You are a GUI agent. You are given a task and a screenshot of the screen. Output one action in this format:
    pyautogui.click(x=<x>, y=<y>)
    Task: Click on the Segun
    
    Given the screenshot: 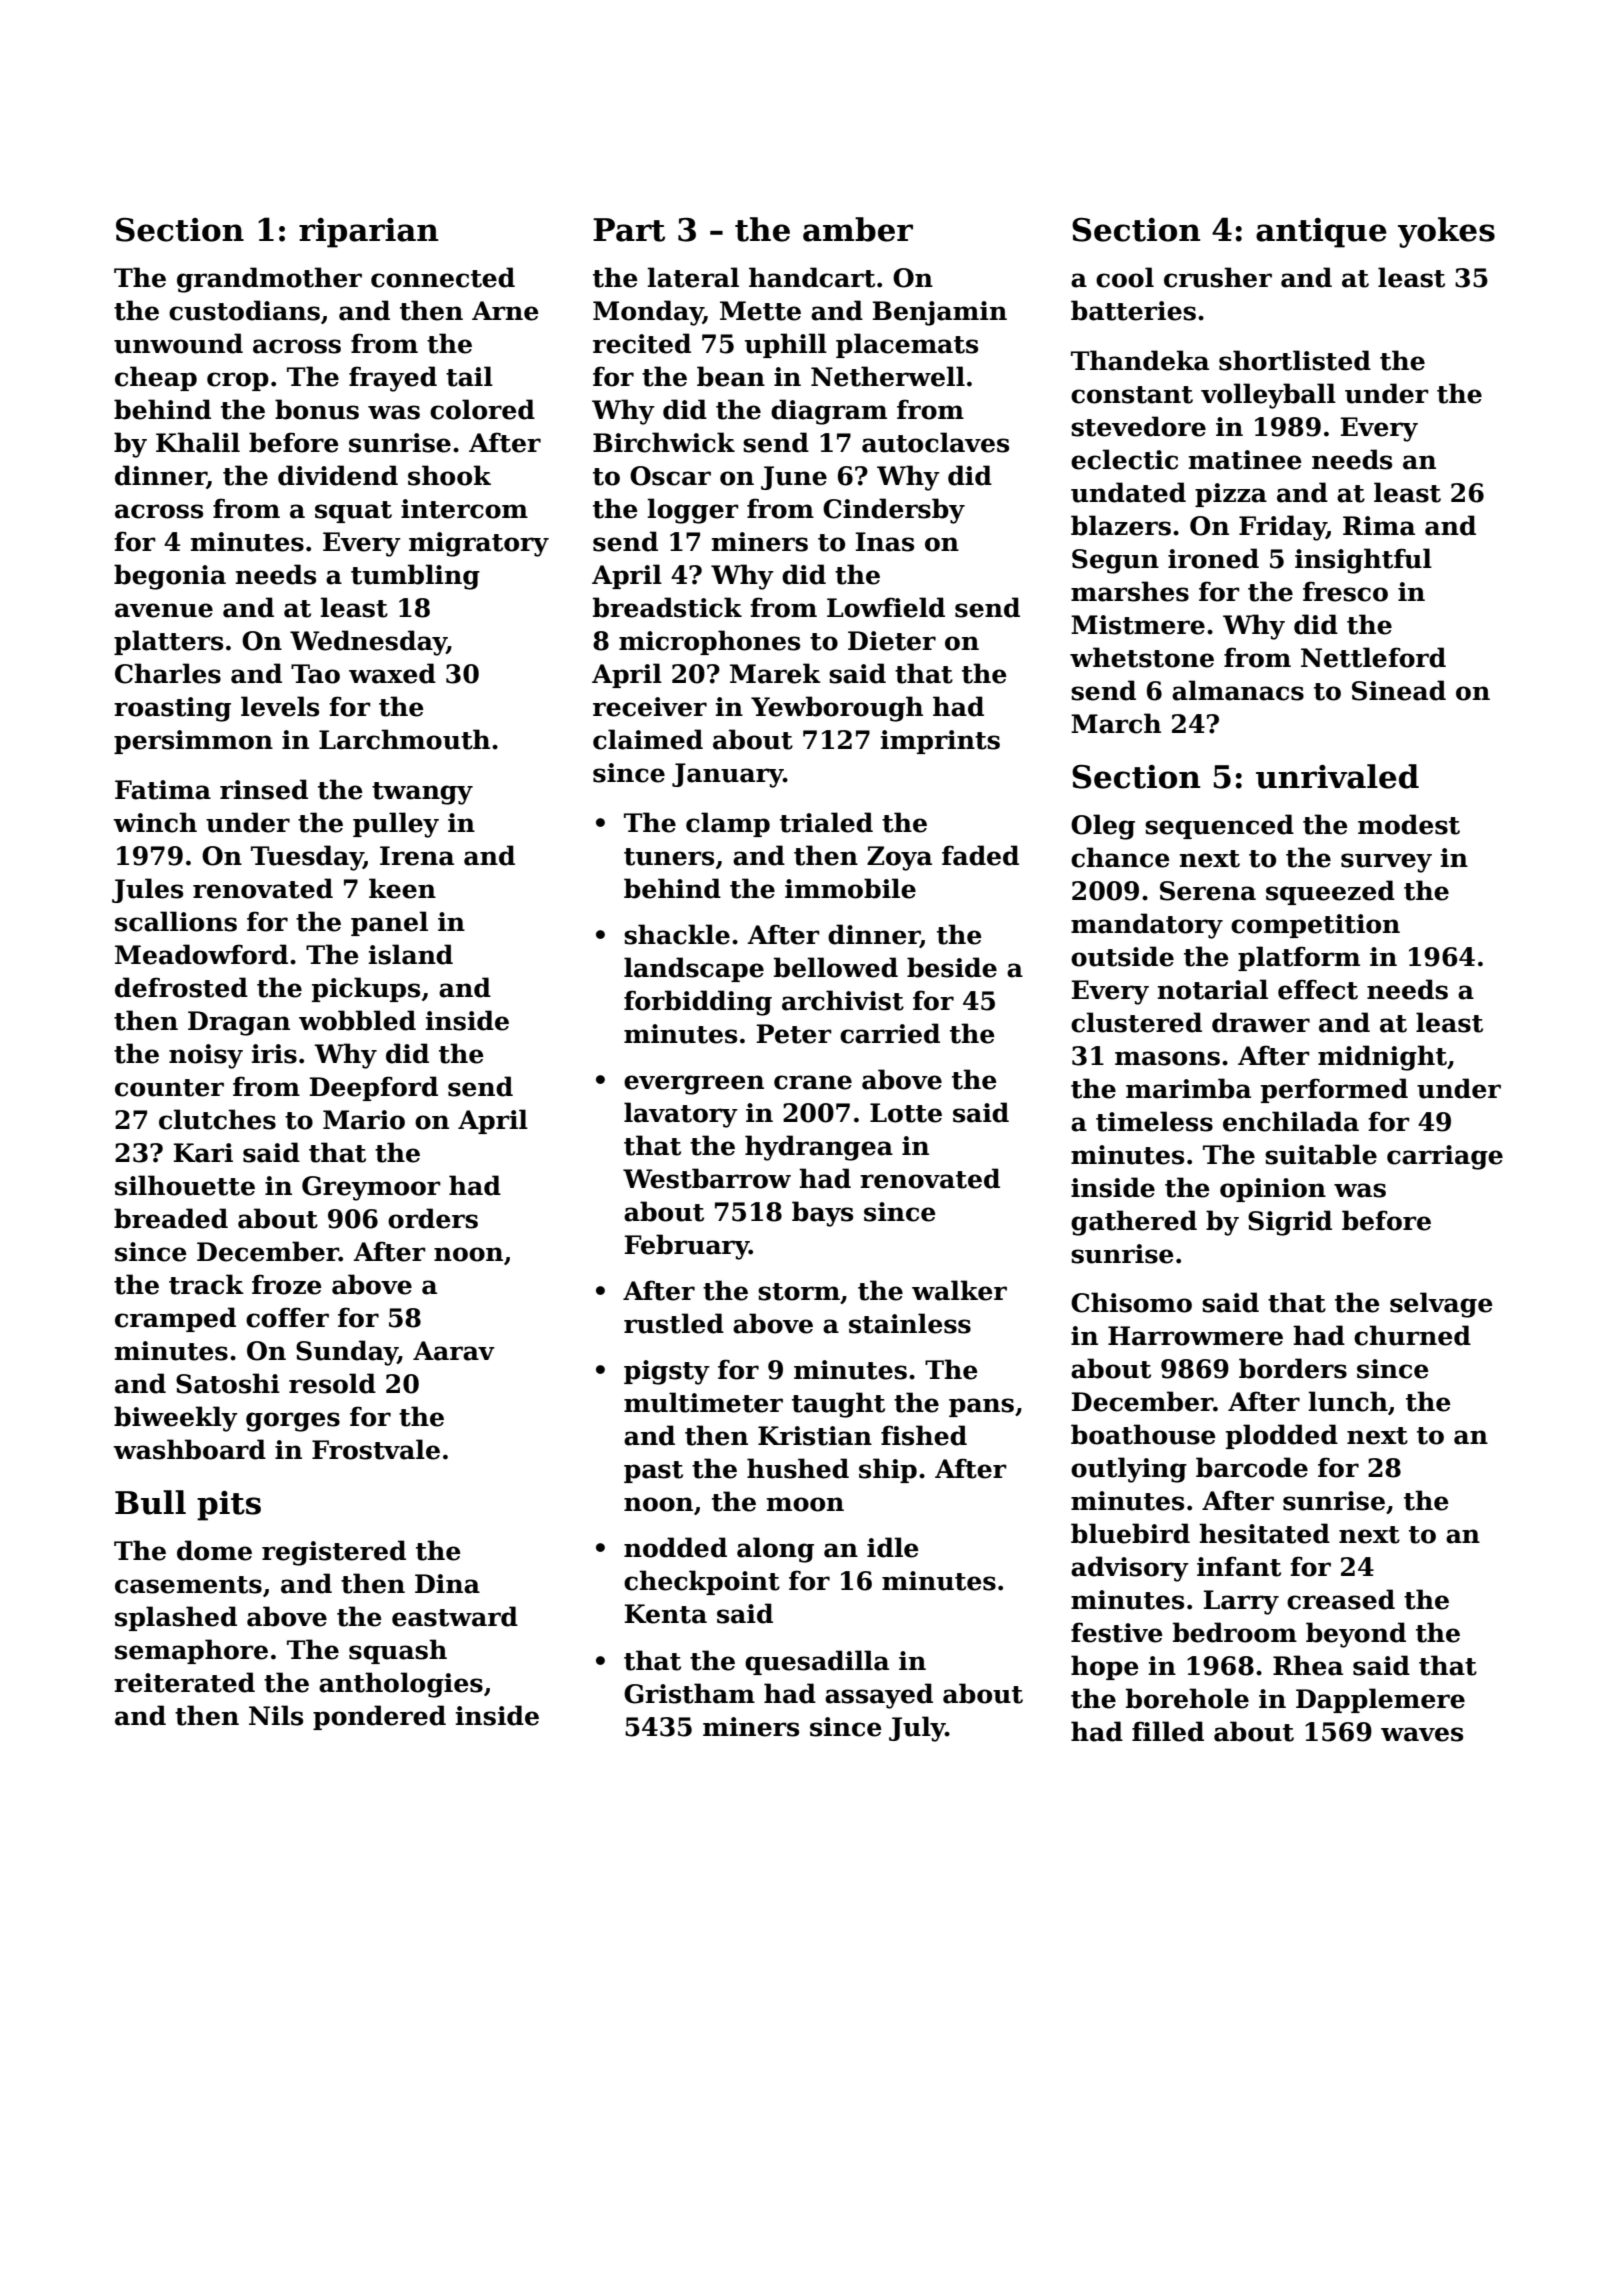 What is the action you would take?
    pyautogui.click(x=1115, y=561)
